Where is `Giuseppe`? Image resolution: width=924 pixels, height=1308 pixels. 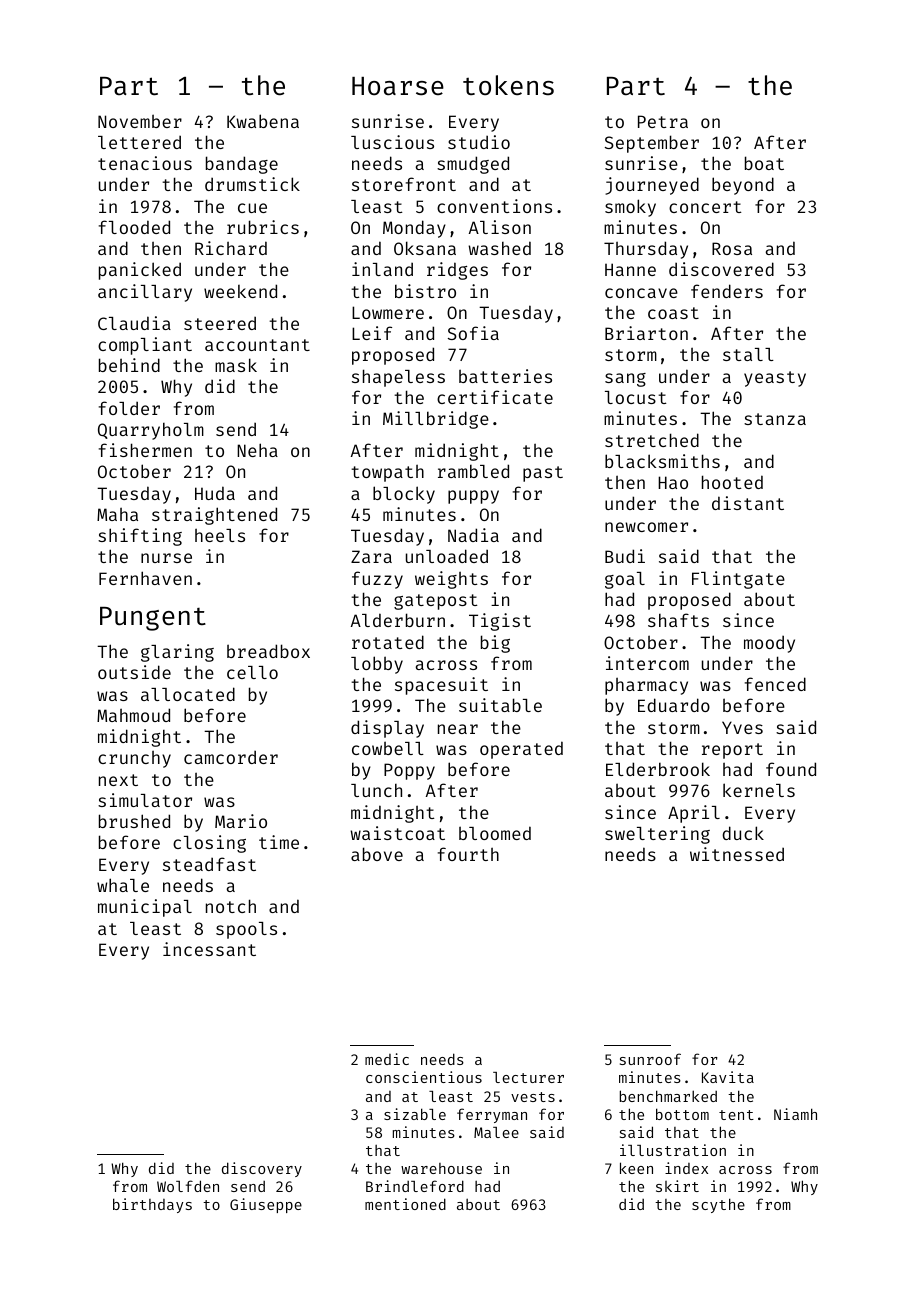 Giuseppe is located at coordinates (266, 1205).
